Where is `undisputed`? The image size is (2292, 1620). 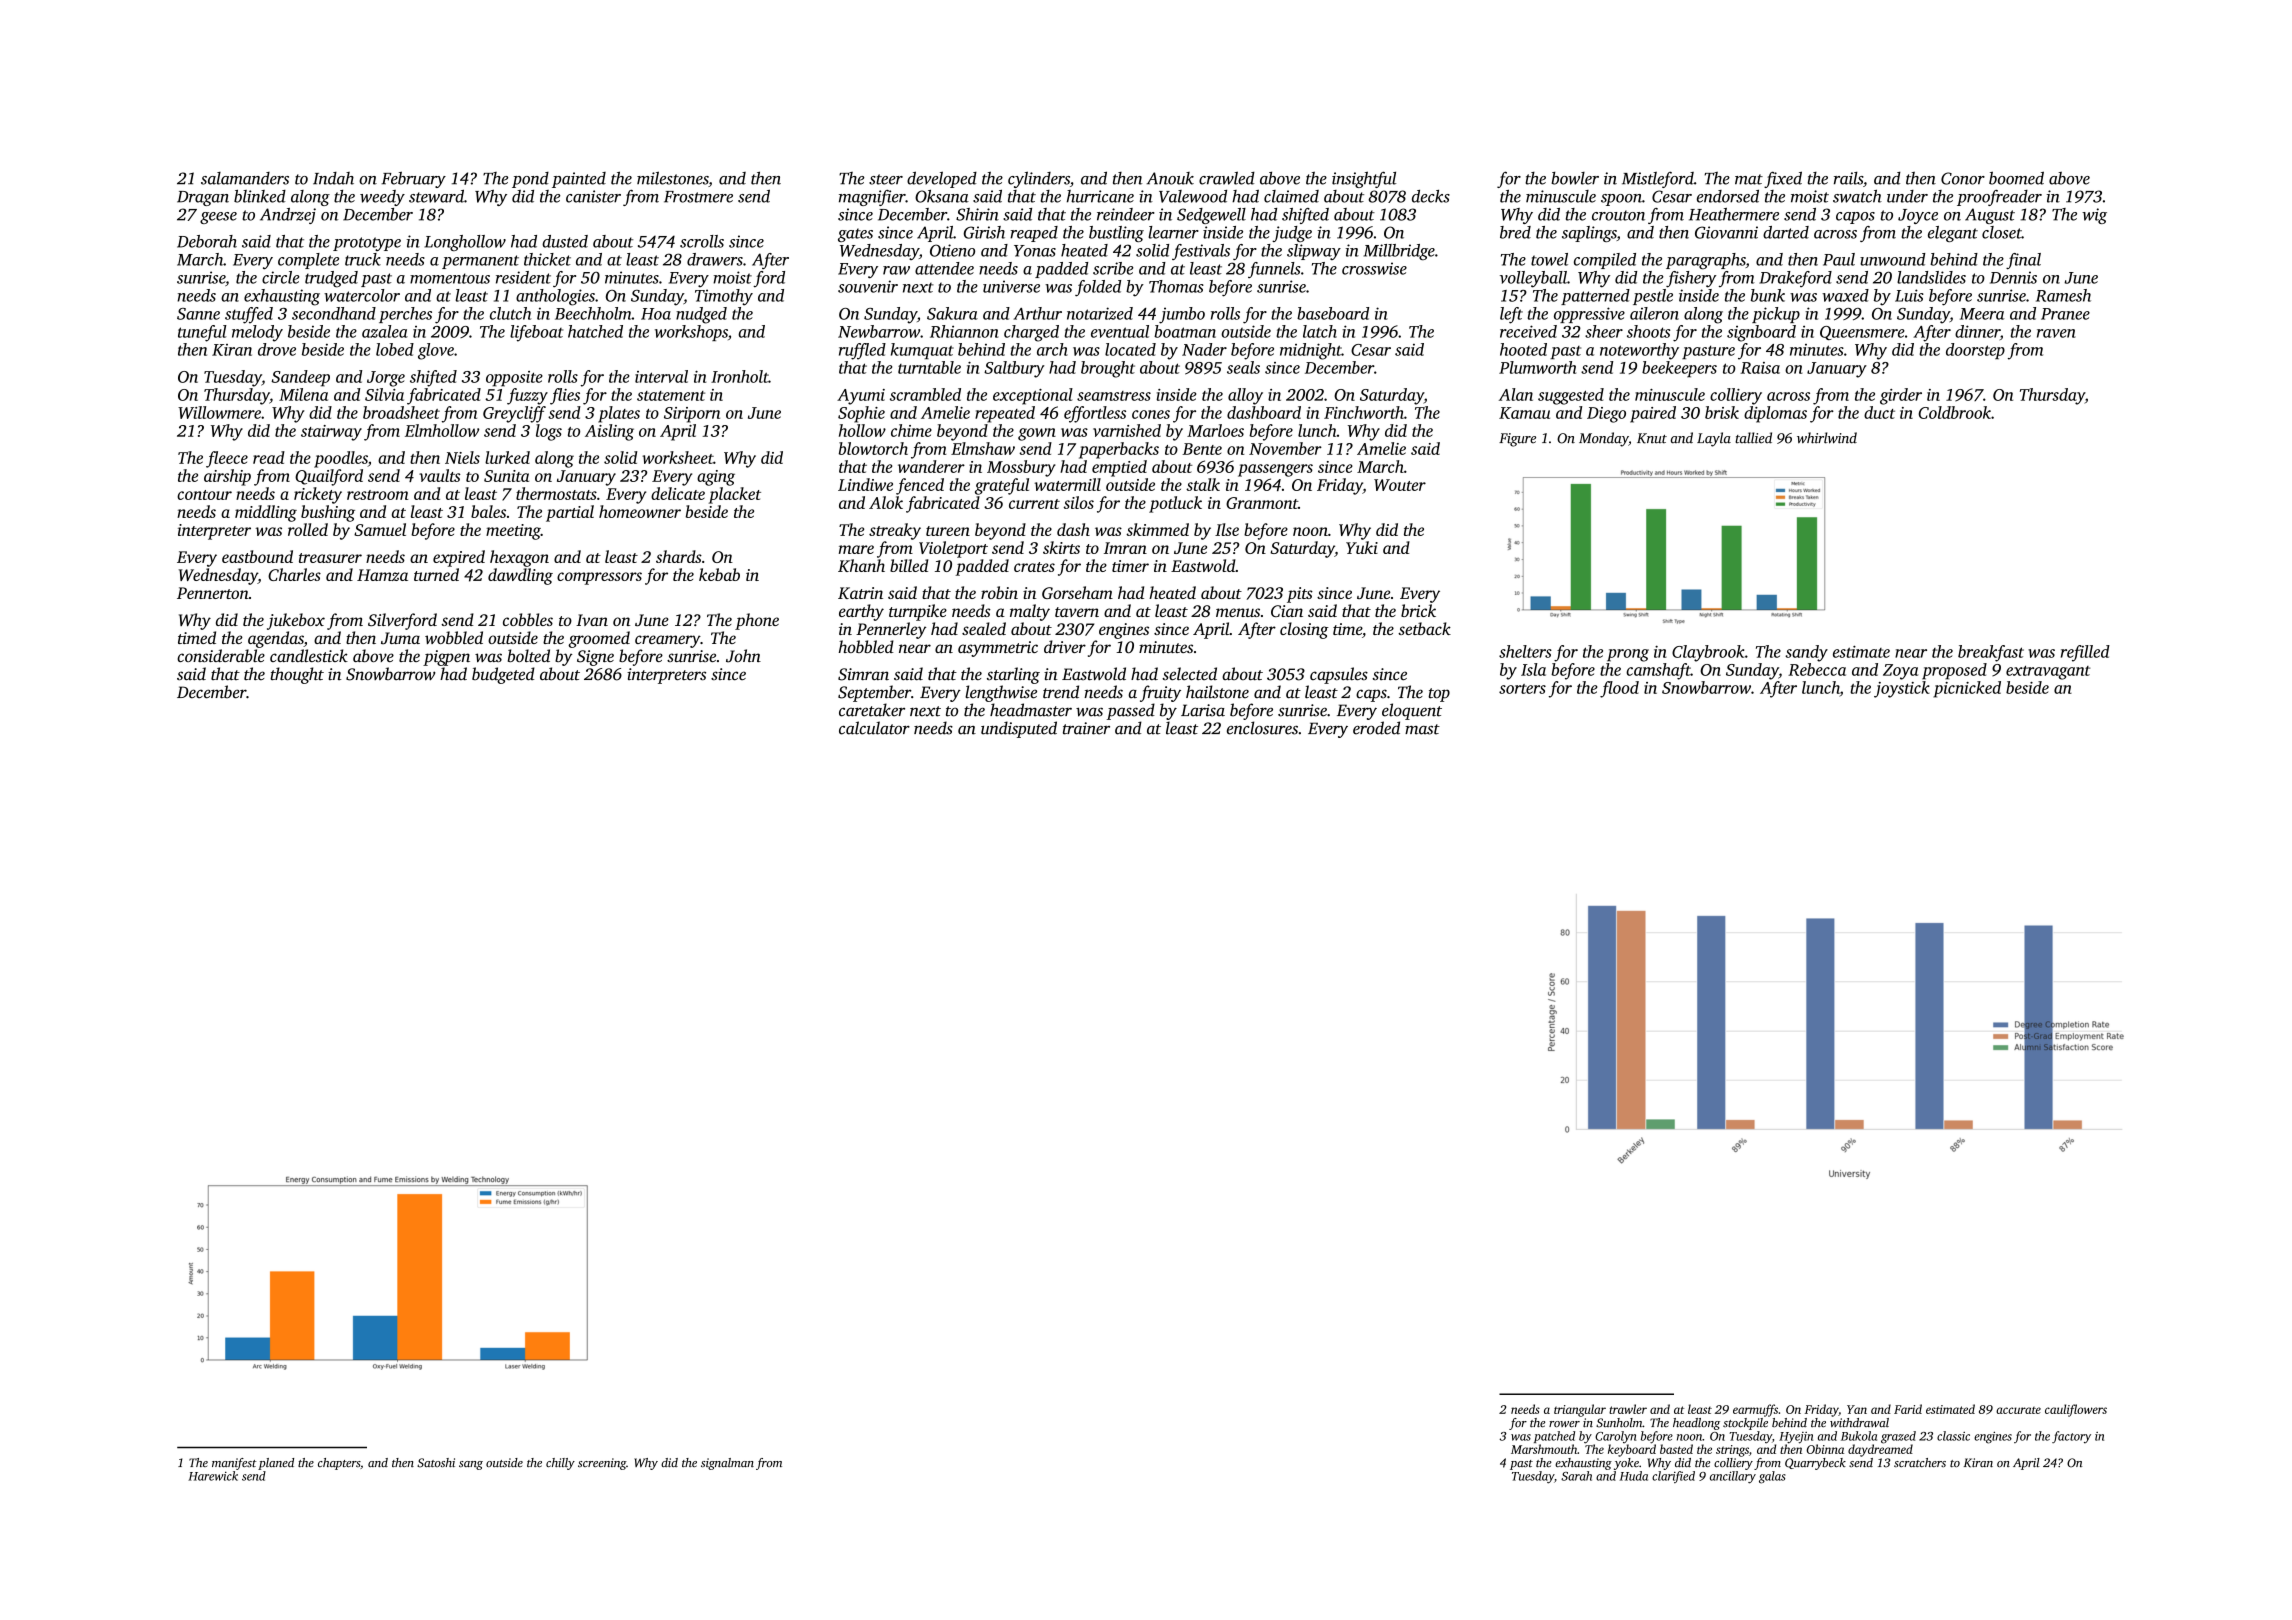 undisputed is located at coordinates (1019, 729).
